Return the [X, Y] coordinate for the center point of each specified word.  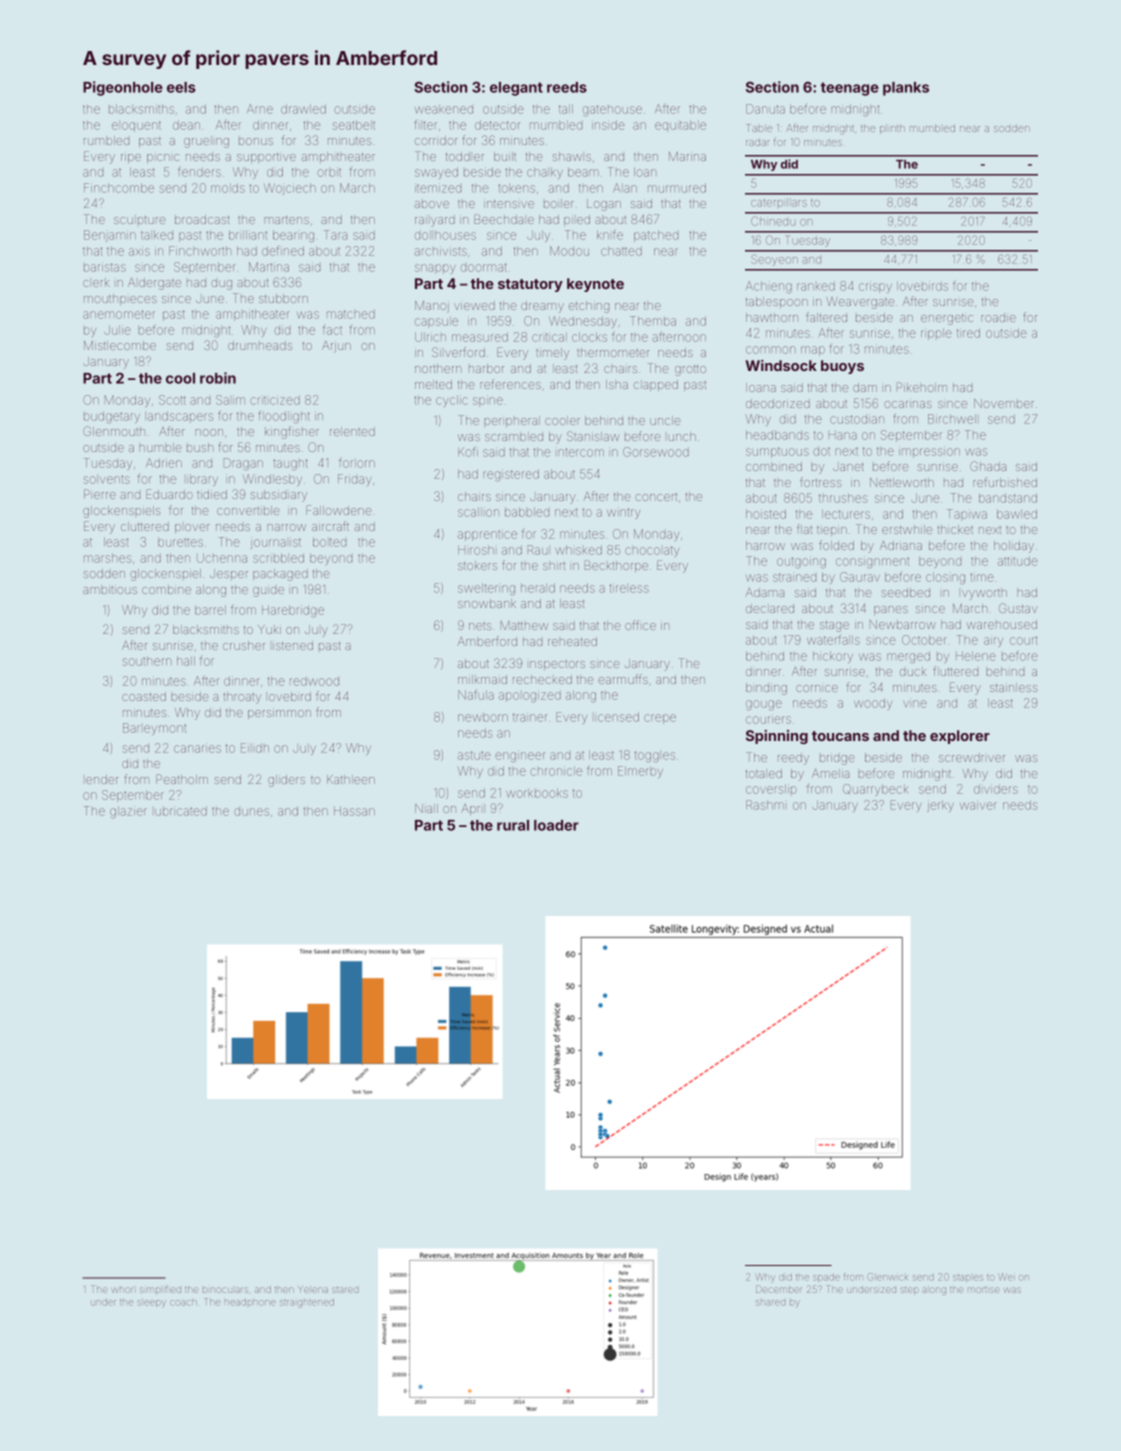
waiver [978, 805]
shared [770, 1303]
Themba [653, 321]
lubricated [181, 811]
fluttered [955, 671]
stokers [477, 565]
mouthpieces [120, 299]
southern [147, 661]
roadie [998, 318]
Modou [569, 251]
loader [556, 825]
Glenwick [888, 1277]
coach [183, 1303]
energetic [947, 319]
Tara [335, 235]
